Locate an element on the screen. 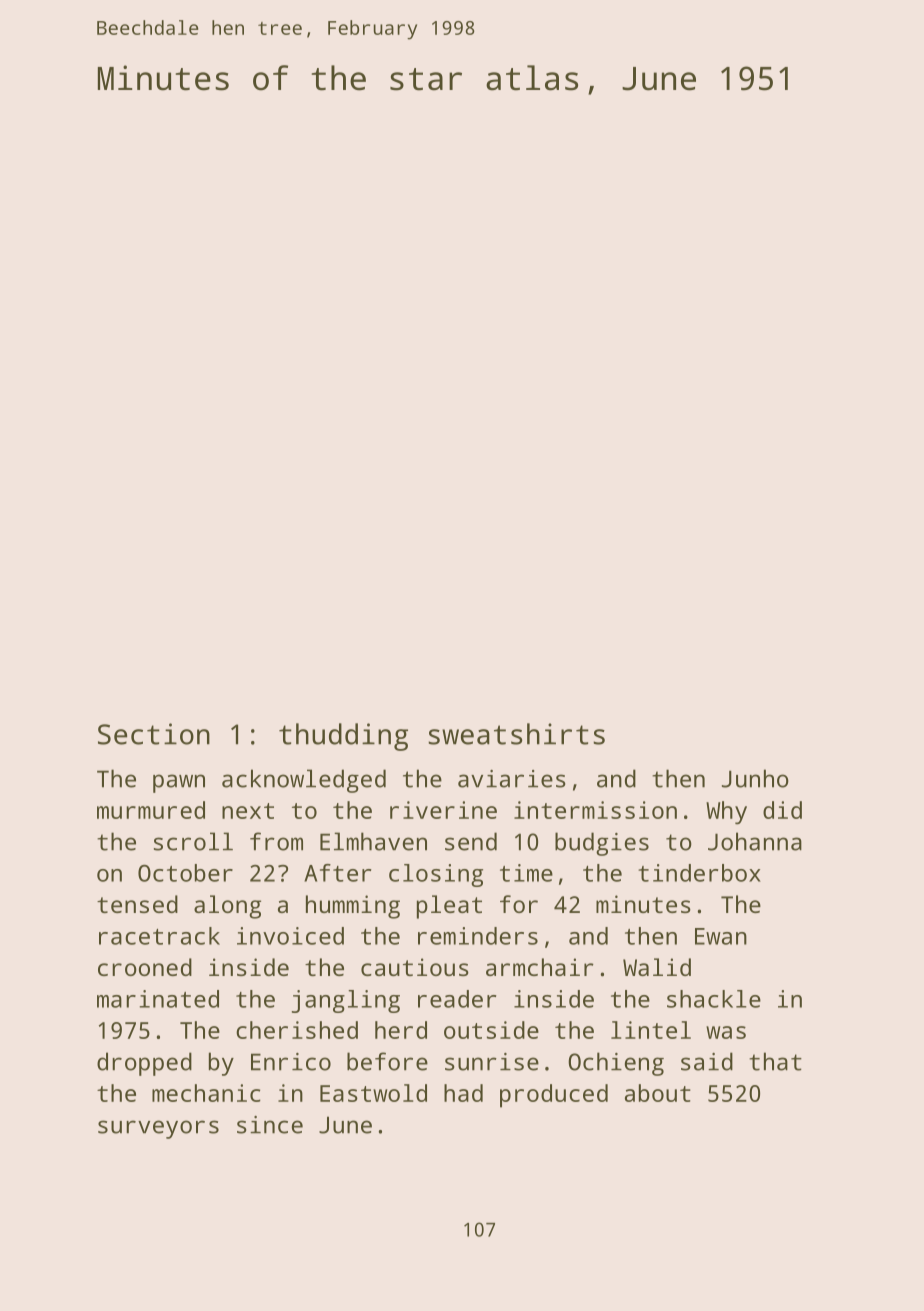 The height and width of the screenshot is (1311, 924). dropped is located at coordinates (144, 1064).
